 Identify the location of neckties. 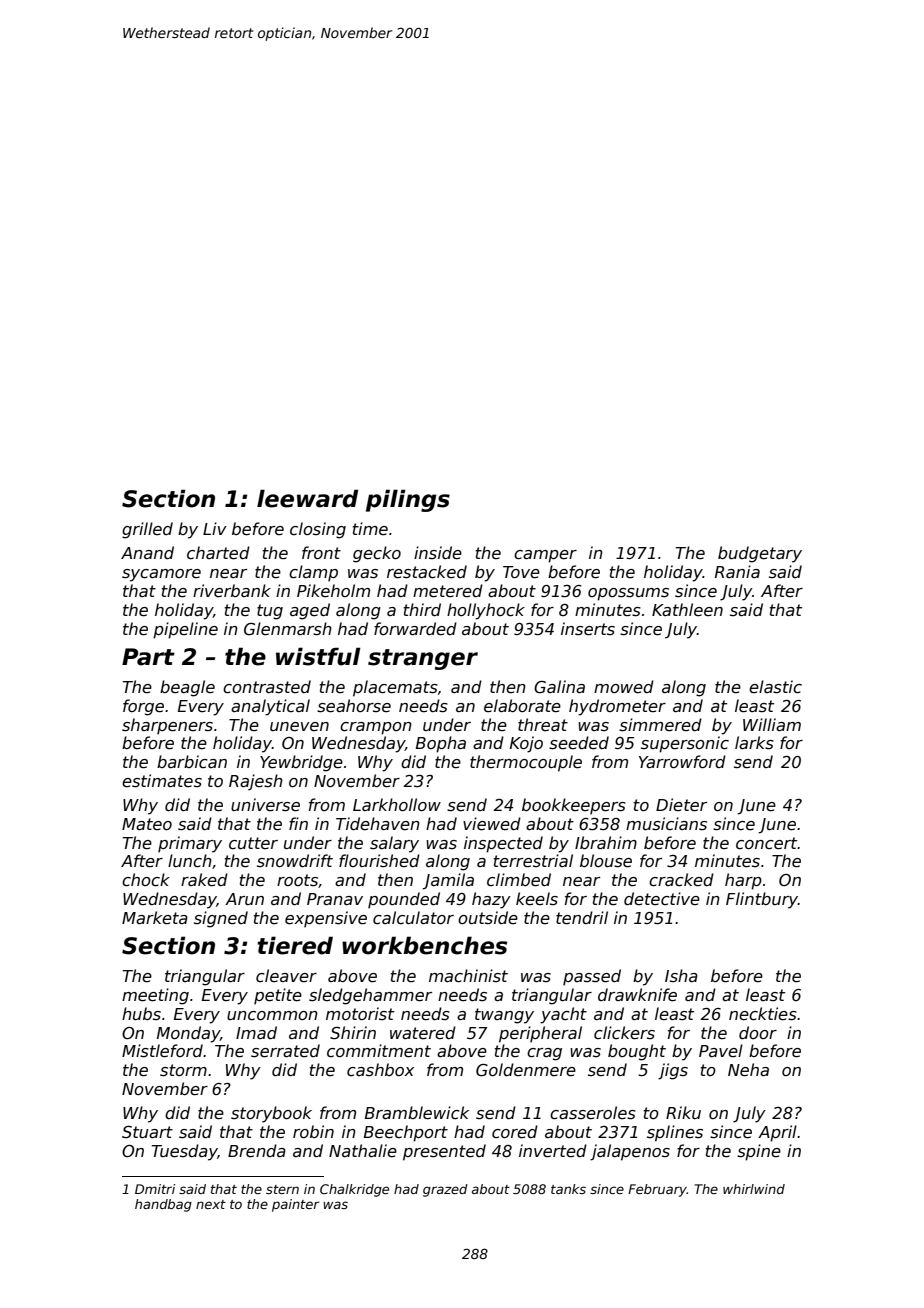
(763, 1014).
